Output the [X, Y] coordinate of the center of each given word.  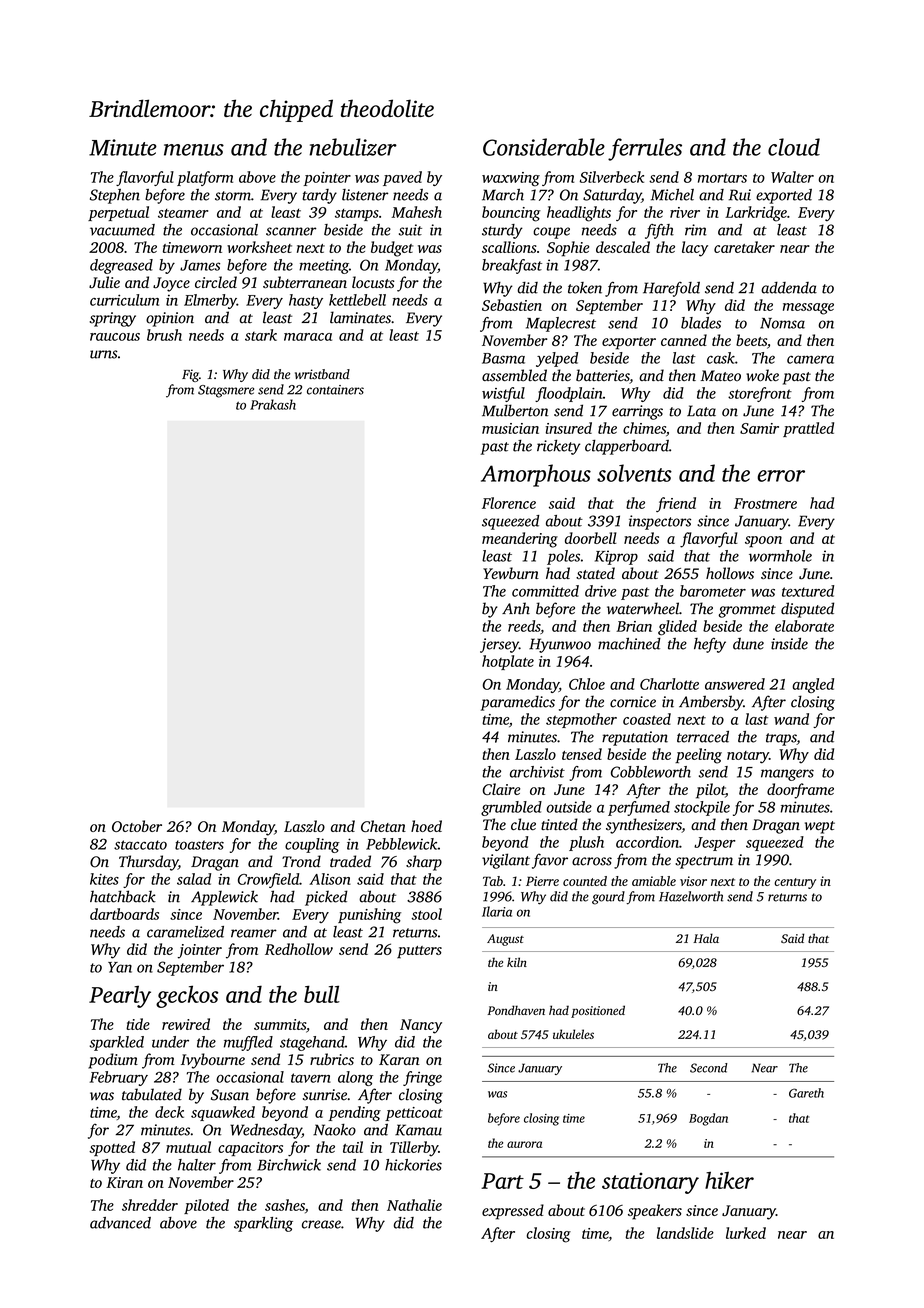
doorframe [800, 791]
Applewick [224, 898]
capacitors [250, 1149]
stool [426, 914]
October [137, 826]
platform [205, 178]
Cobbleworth [651, 772]
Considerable [544, 147]
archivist [537, 772]
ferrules [645, 149]
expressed [513, 1212]
